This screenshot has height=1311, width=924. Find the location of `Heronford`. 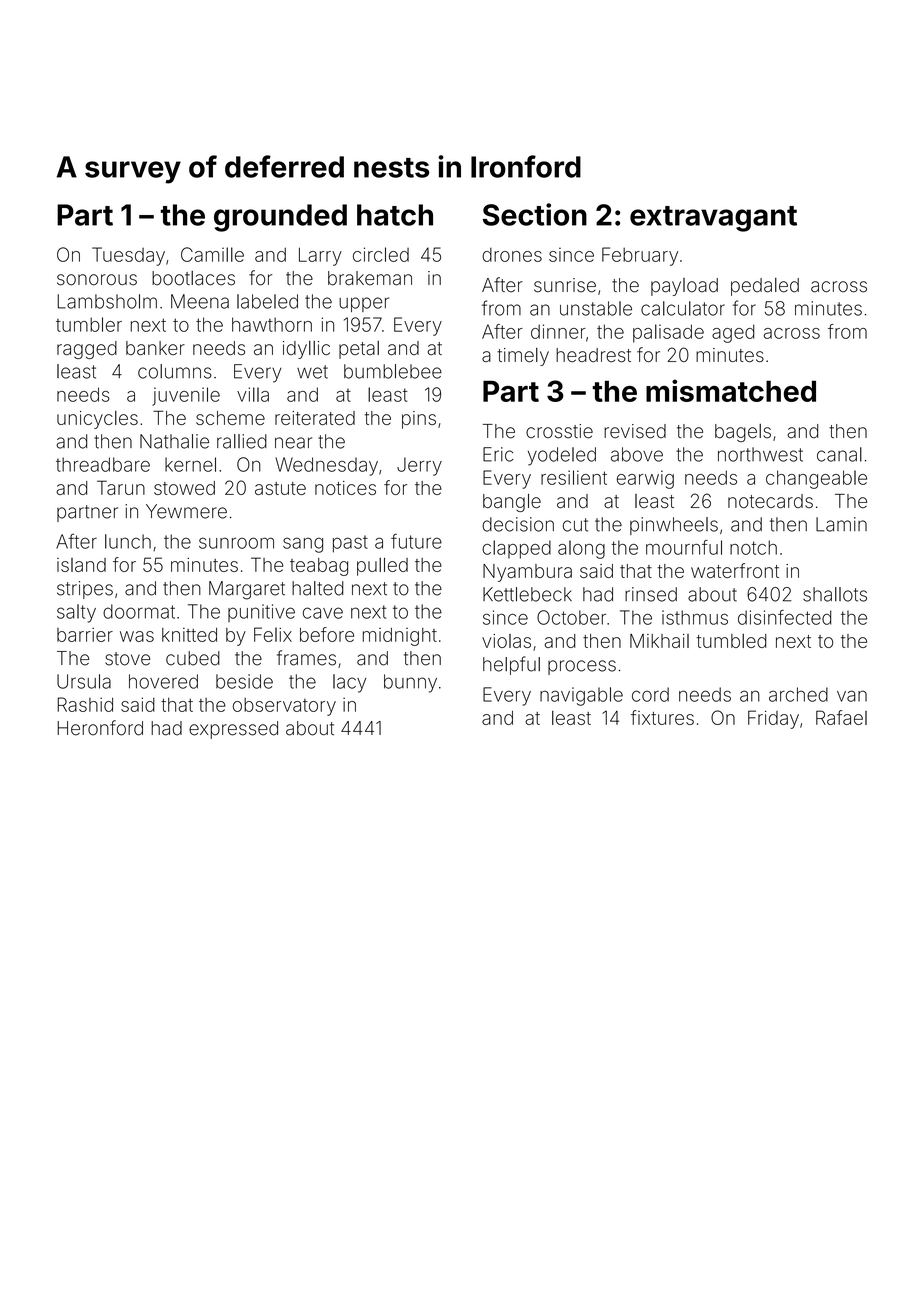

Heronford is located at coordinates (100, 728).
